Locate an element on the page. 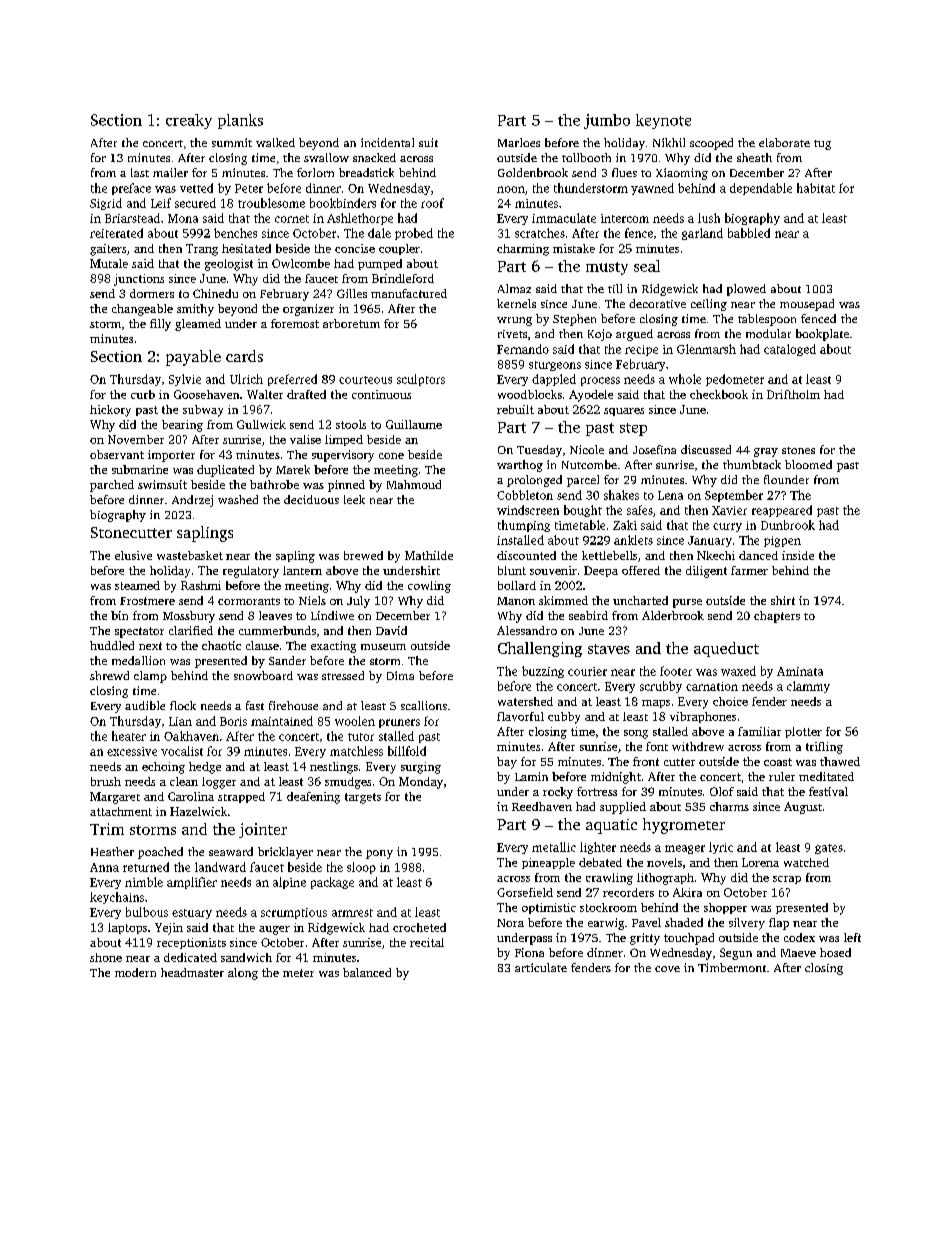  carnation is located at coordinates (712, 686).
